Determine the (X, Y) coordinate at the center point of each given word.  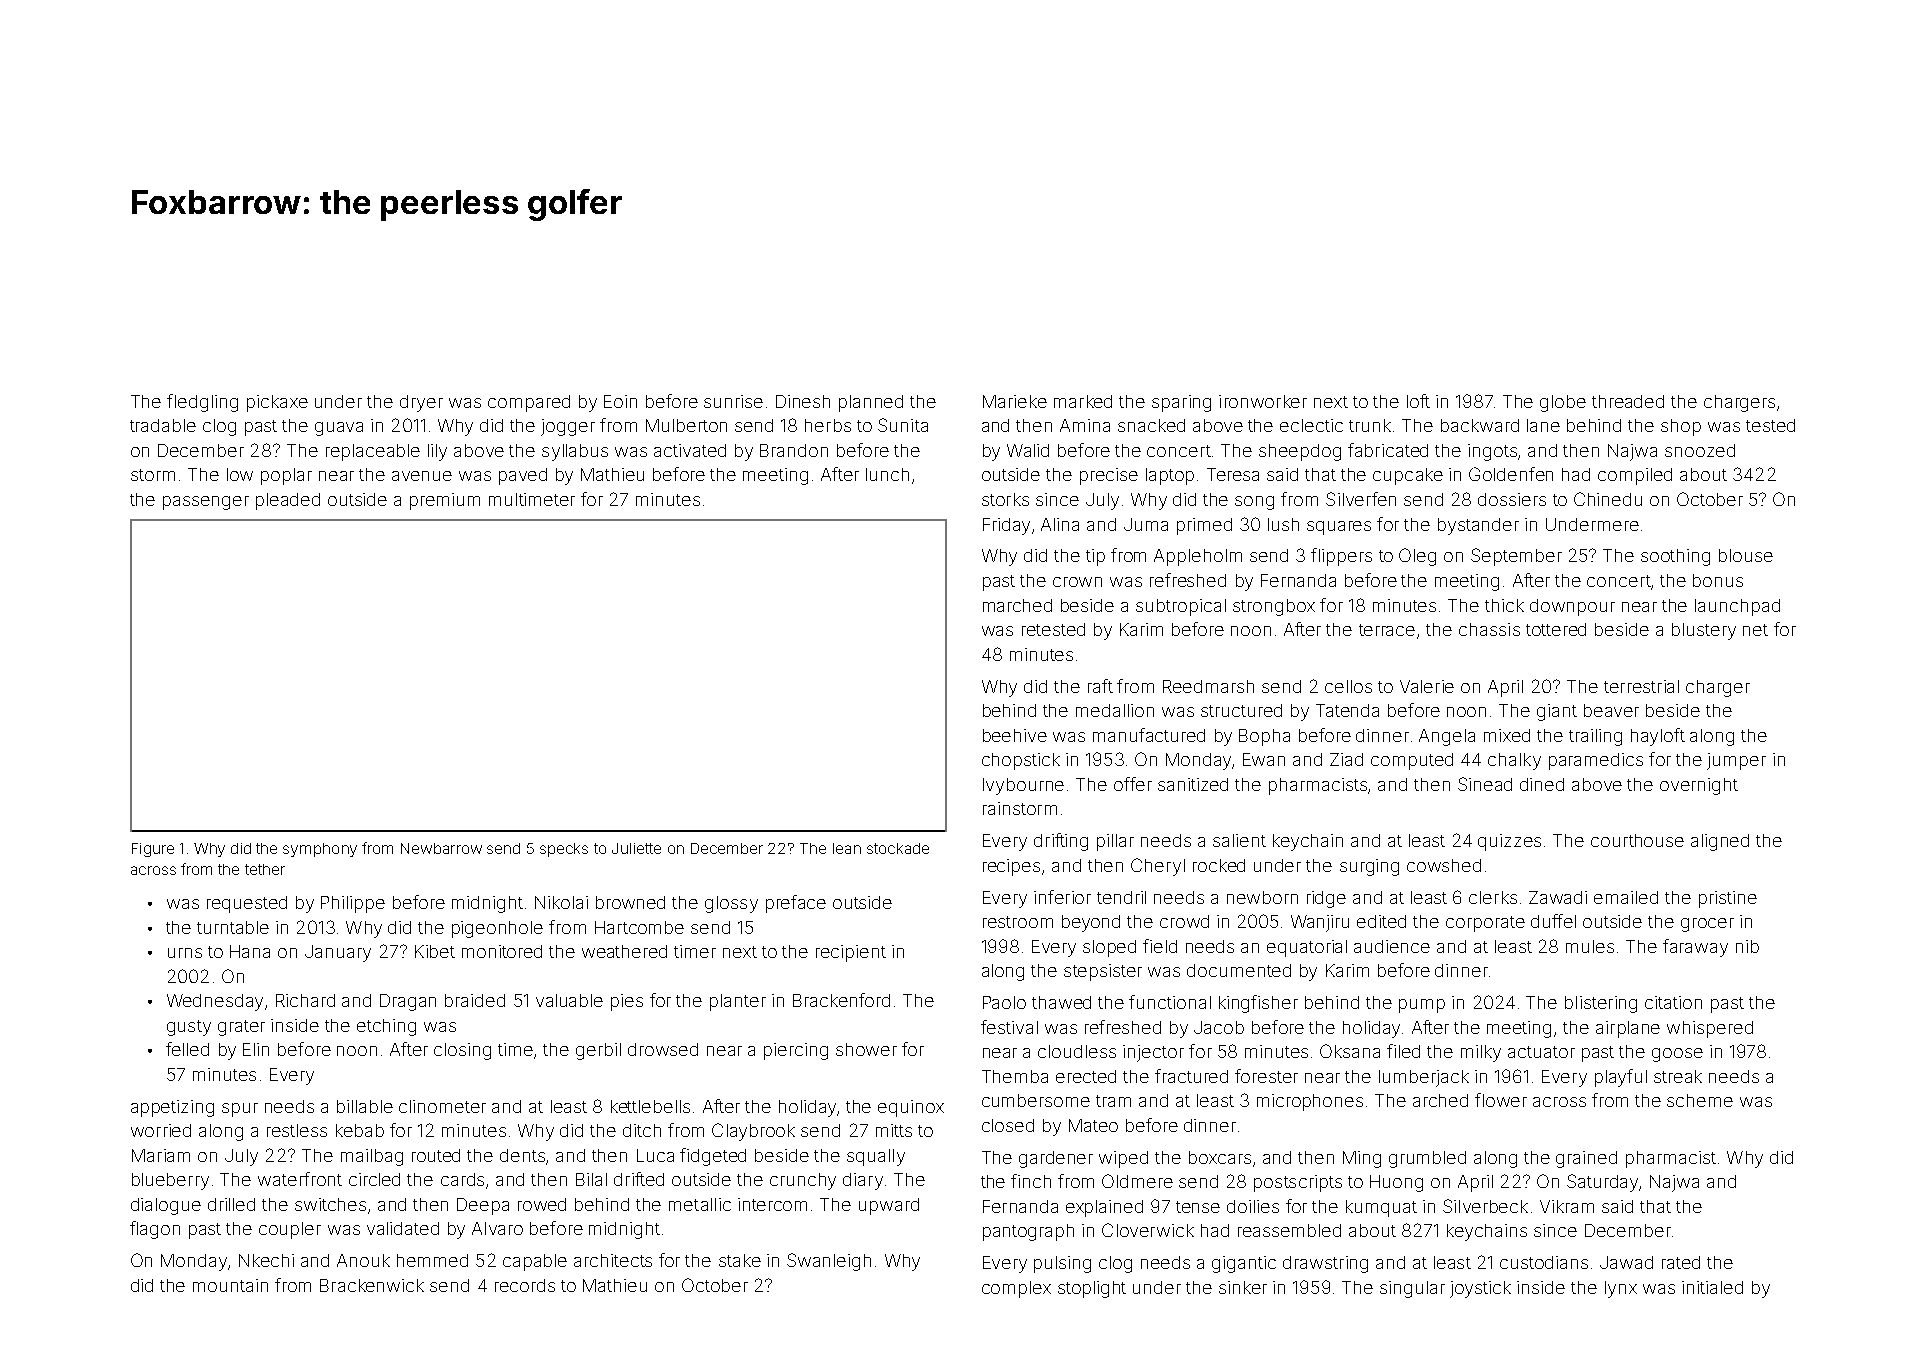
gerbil (598, 1051)
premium (445, 501)
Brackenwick (372, 1285)
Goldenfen (1511, 474)
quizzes (1509, 842)
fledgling (202, 403)
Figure (153, 850)
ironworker (1263, 401)
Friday (1006, 526)
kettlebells (650, 1106)
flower (1501, 1100)
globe (1563, 403)
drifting (1061, 842)
